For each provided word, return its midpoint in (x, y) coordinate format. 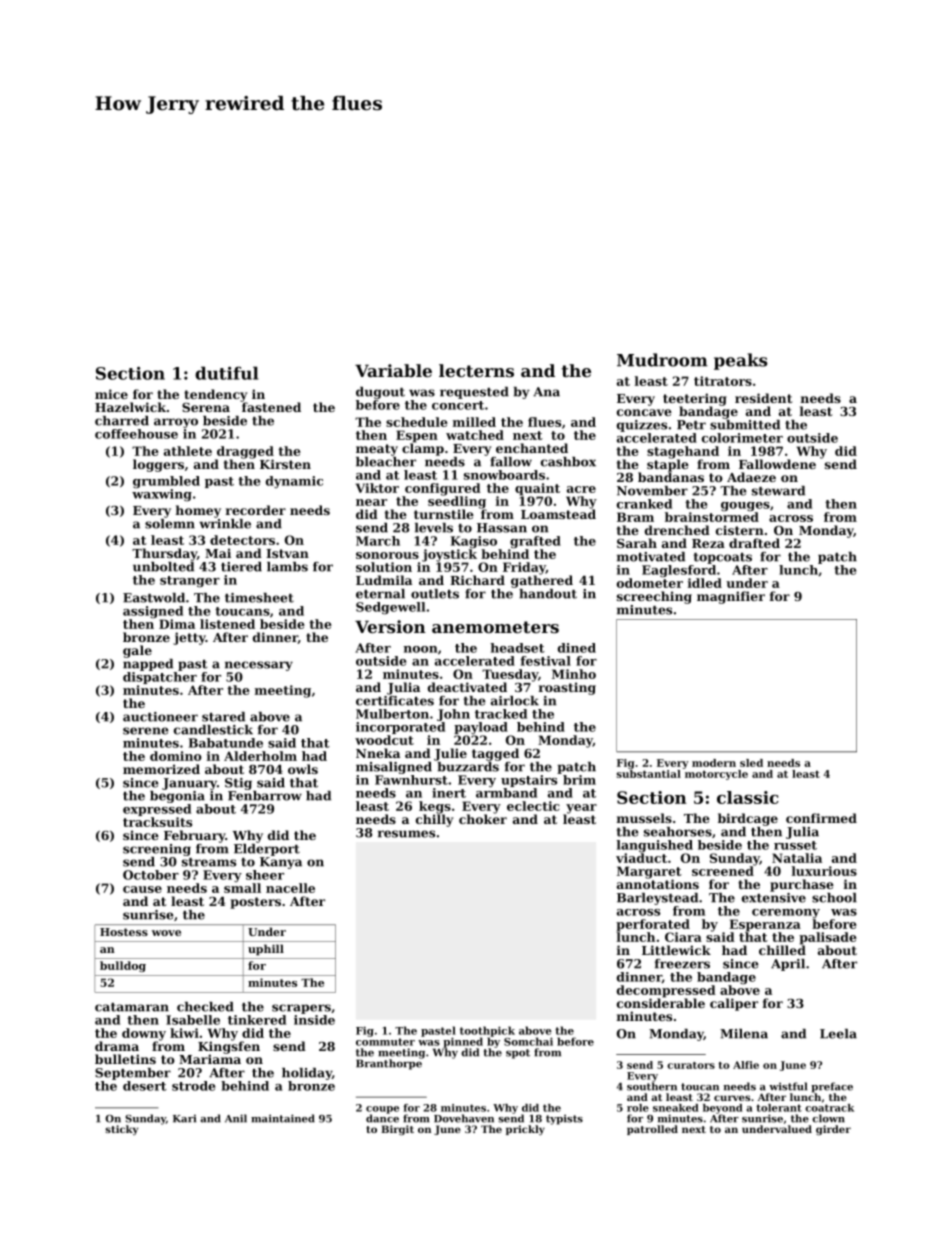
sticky (121, 1130)
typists (564, 1119)
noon (421, 649)
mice (111, 394)
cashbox (568, 462)
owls (303, 769)
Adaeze (751, 477)
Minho (574, 674)
